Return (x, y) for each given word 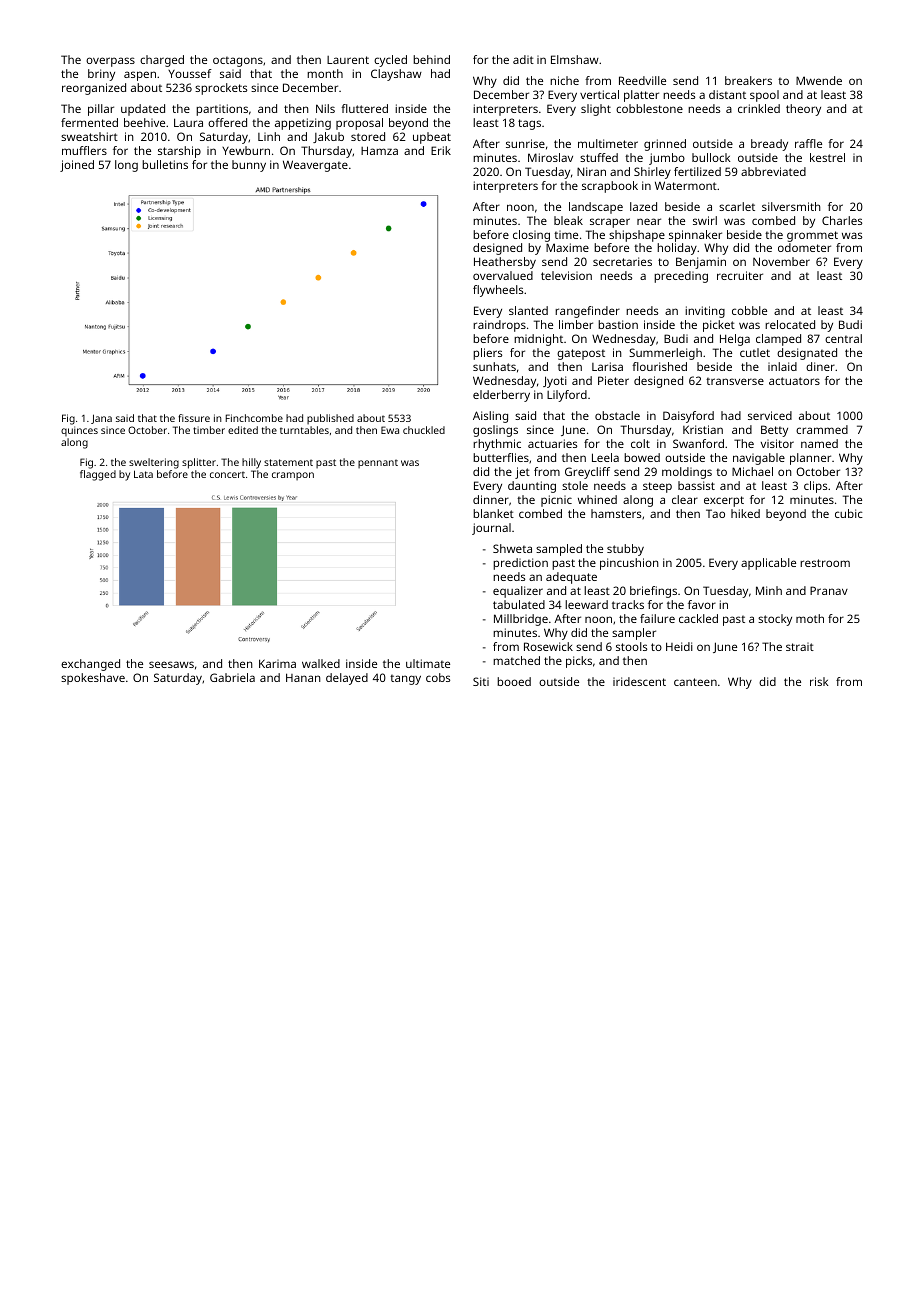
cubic (849, 513)
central (843, 338)
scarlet (737, 206)
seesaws (171, 664)
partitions (222, 110)
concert (227, 474)
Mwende (819, 80)
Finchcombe (254, 418)
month (325, 73)
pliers (487, 354)
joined (77, 166)
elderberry (501, 396)
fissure (194, 418)
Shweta (512, 548)
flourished (659, 366)
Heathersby (505, 263)
